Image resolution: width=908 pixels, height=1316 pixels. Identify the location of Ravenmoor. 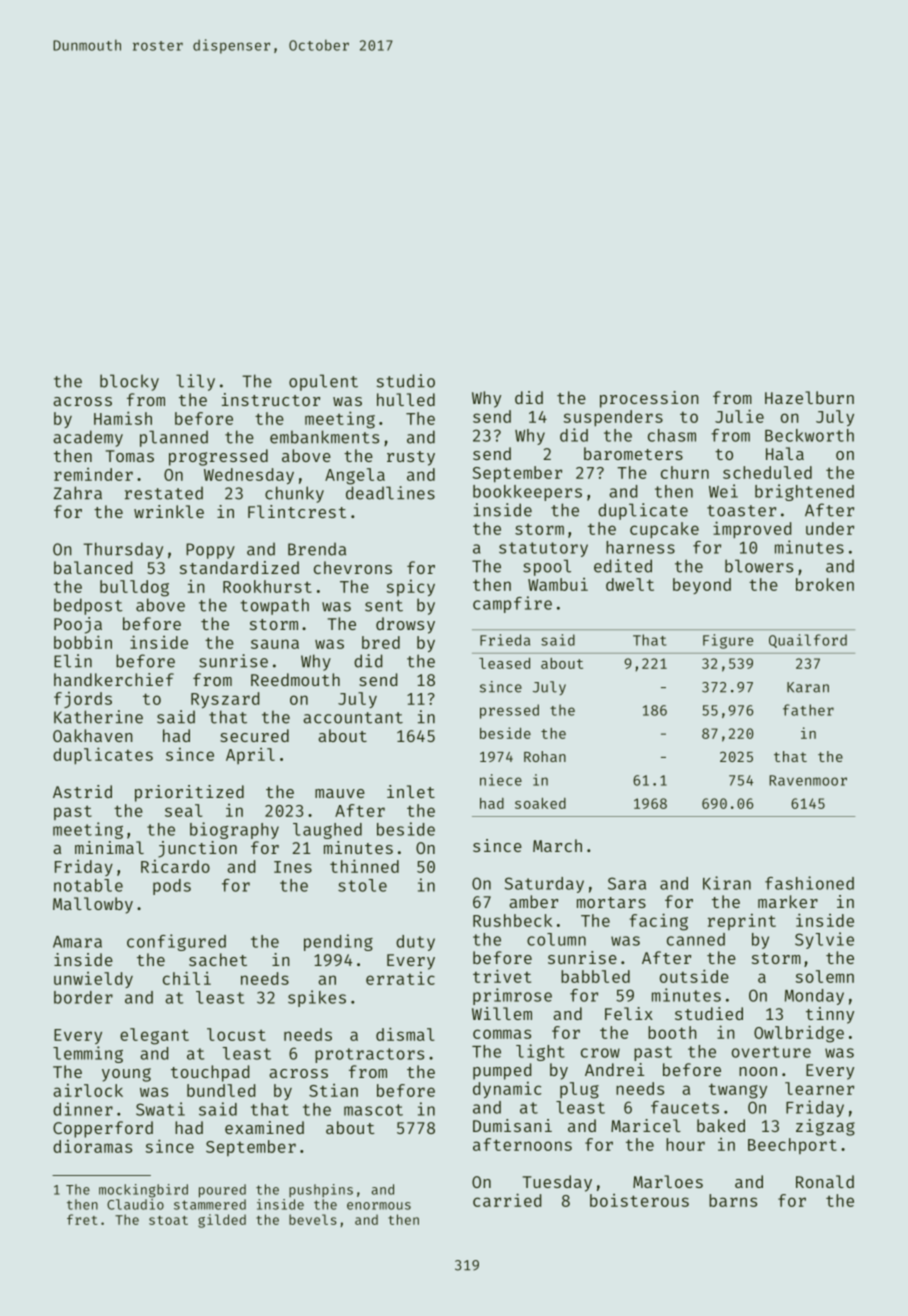
(808, 780).
